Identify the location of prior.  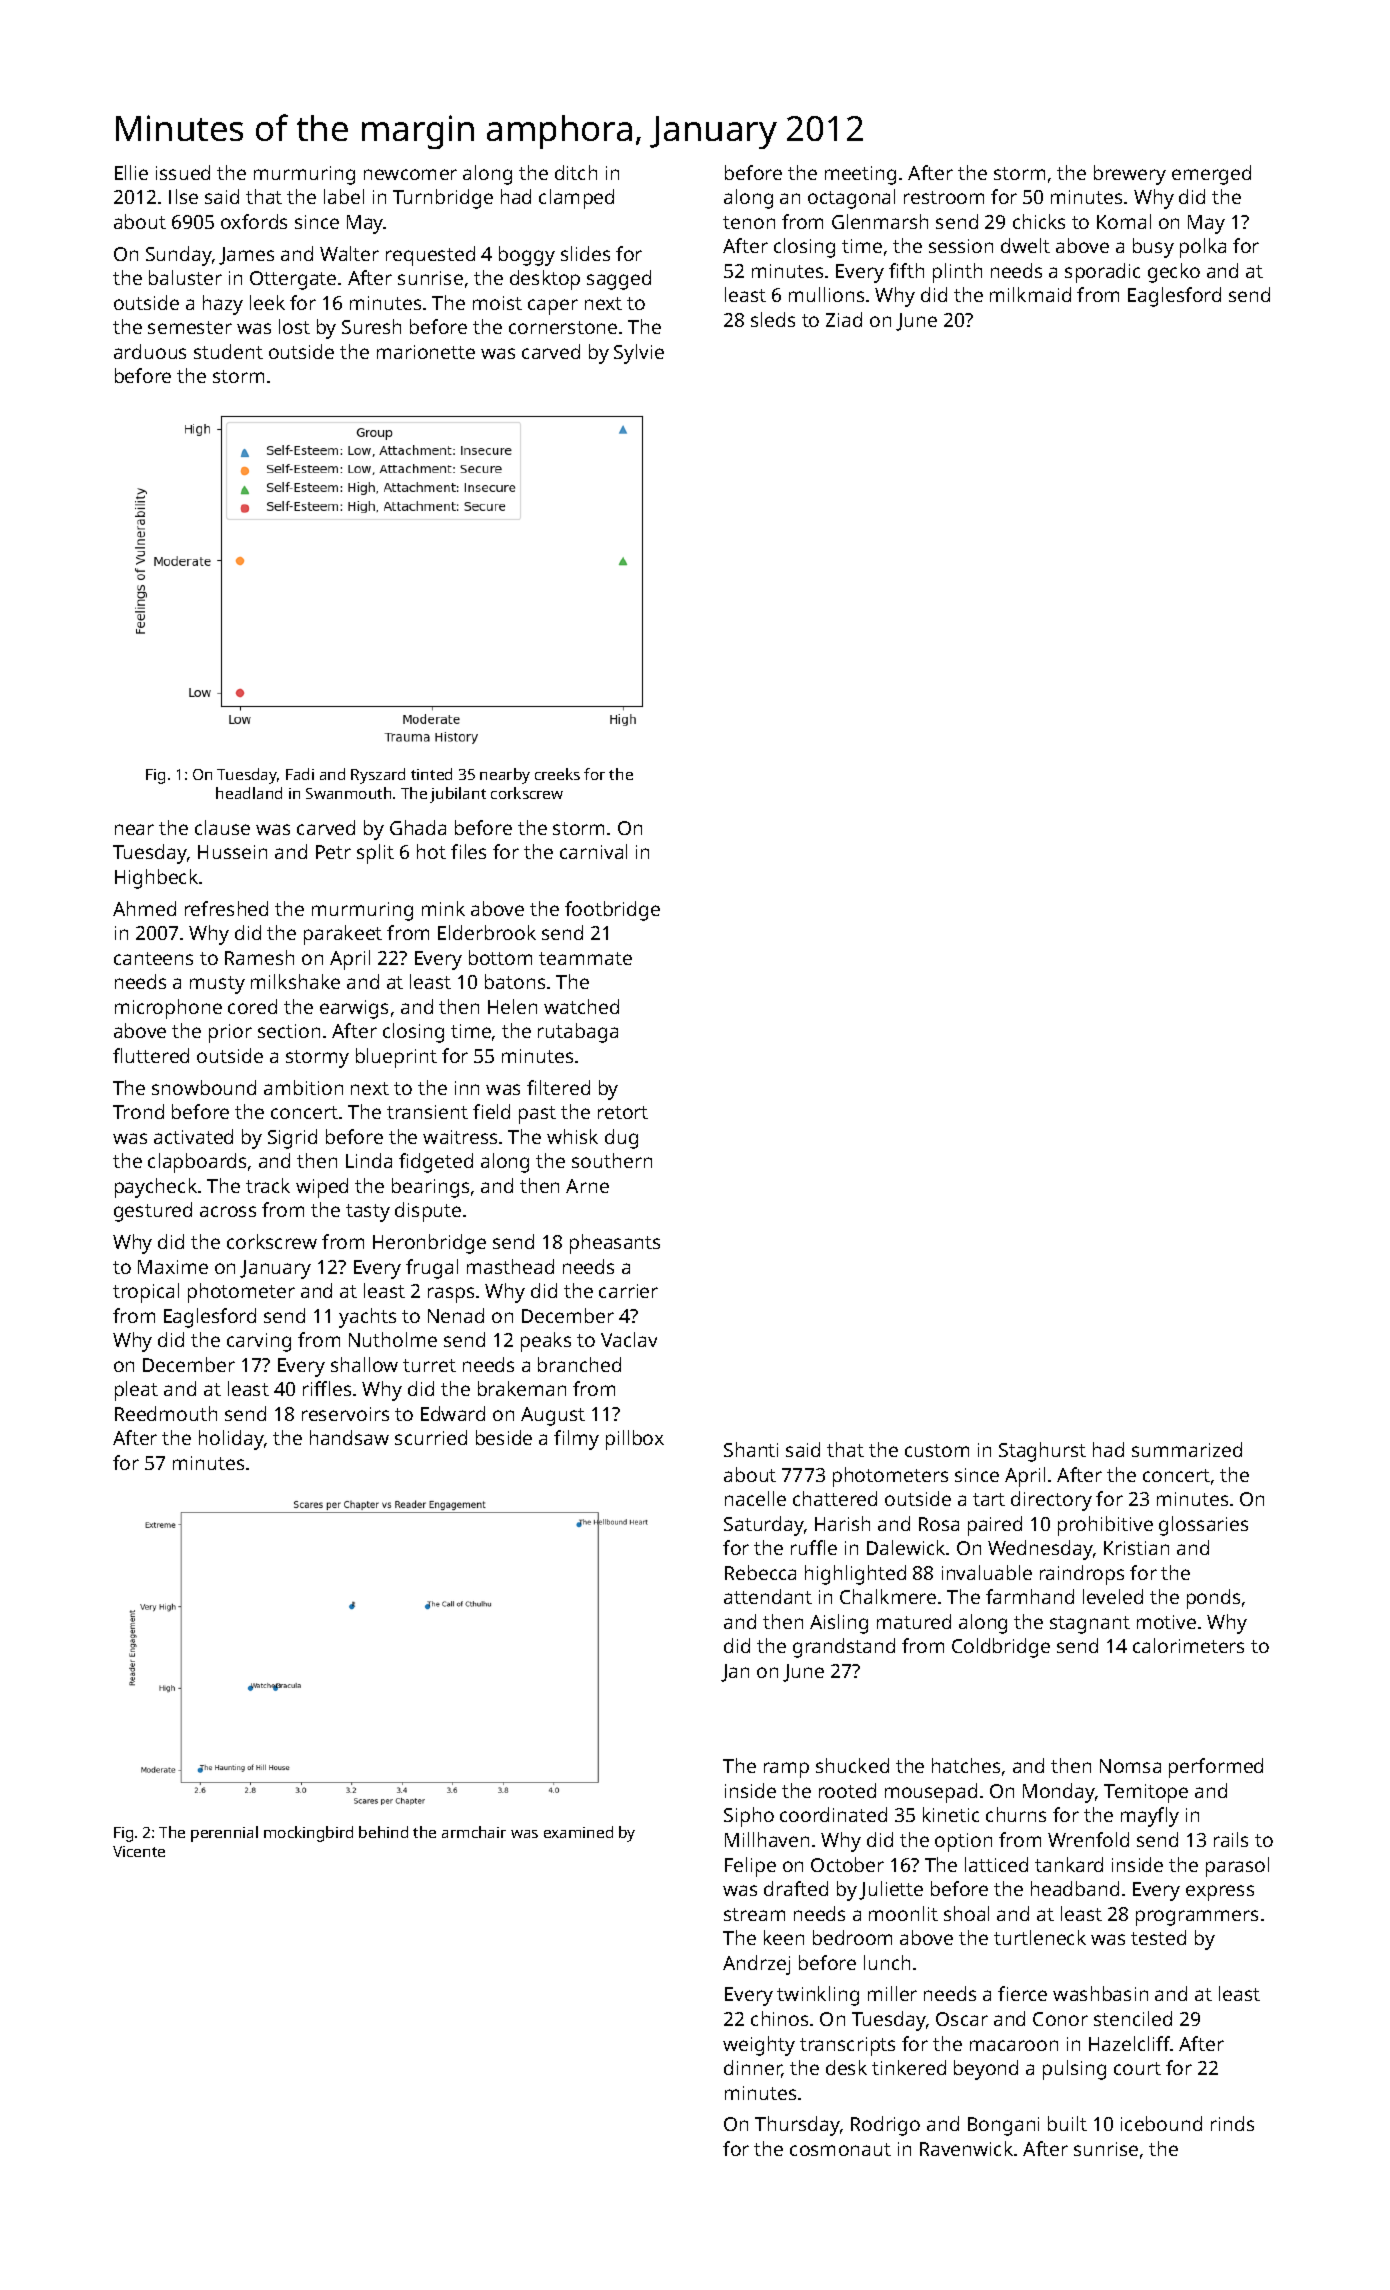
(230, 1033).
